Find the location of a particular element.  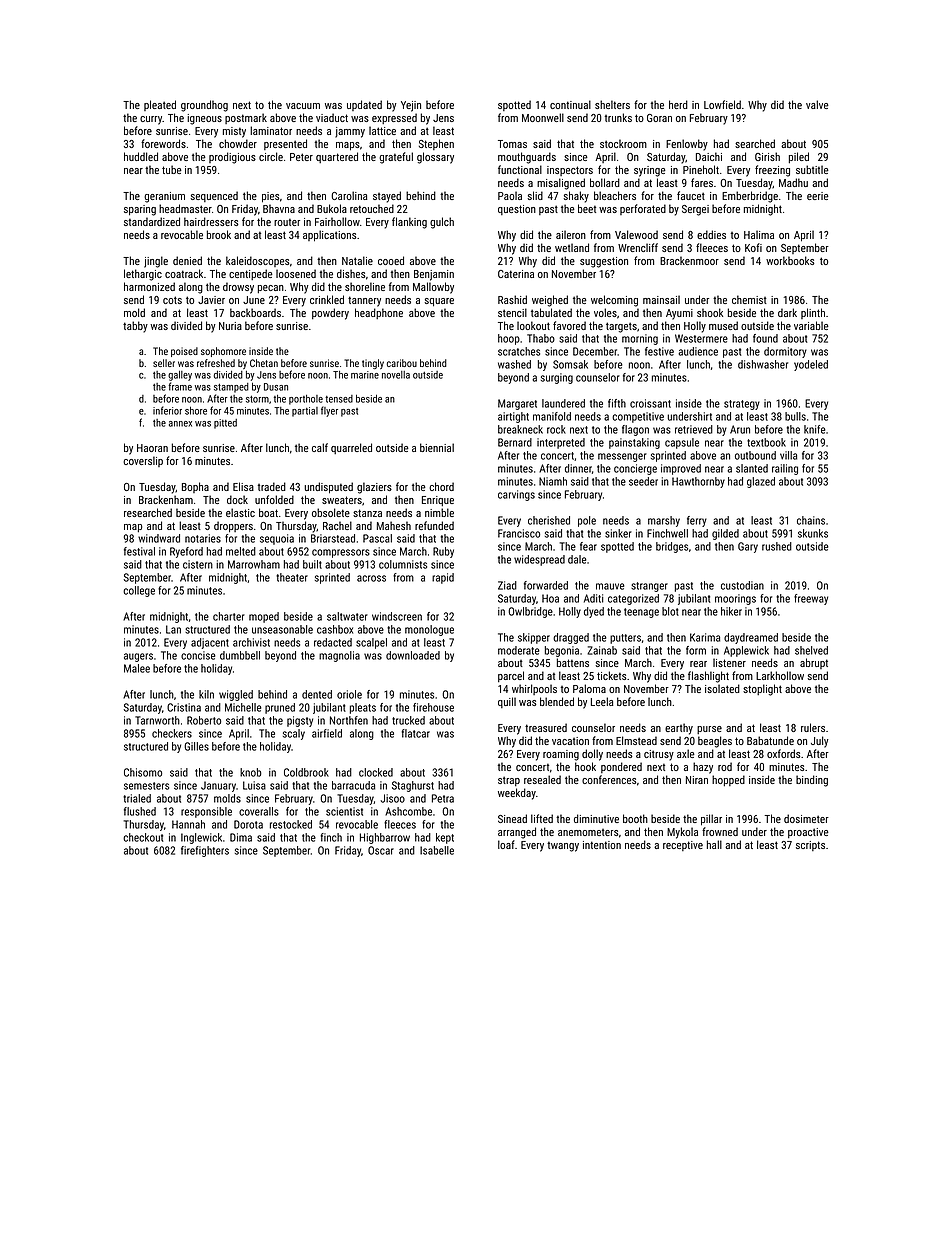

pies is located at coordinates (270, 197).
